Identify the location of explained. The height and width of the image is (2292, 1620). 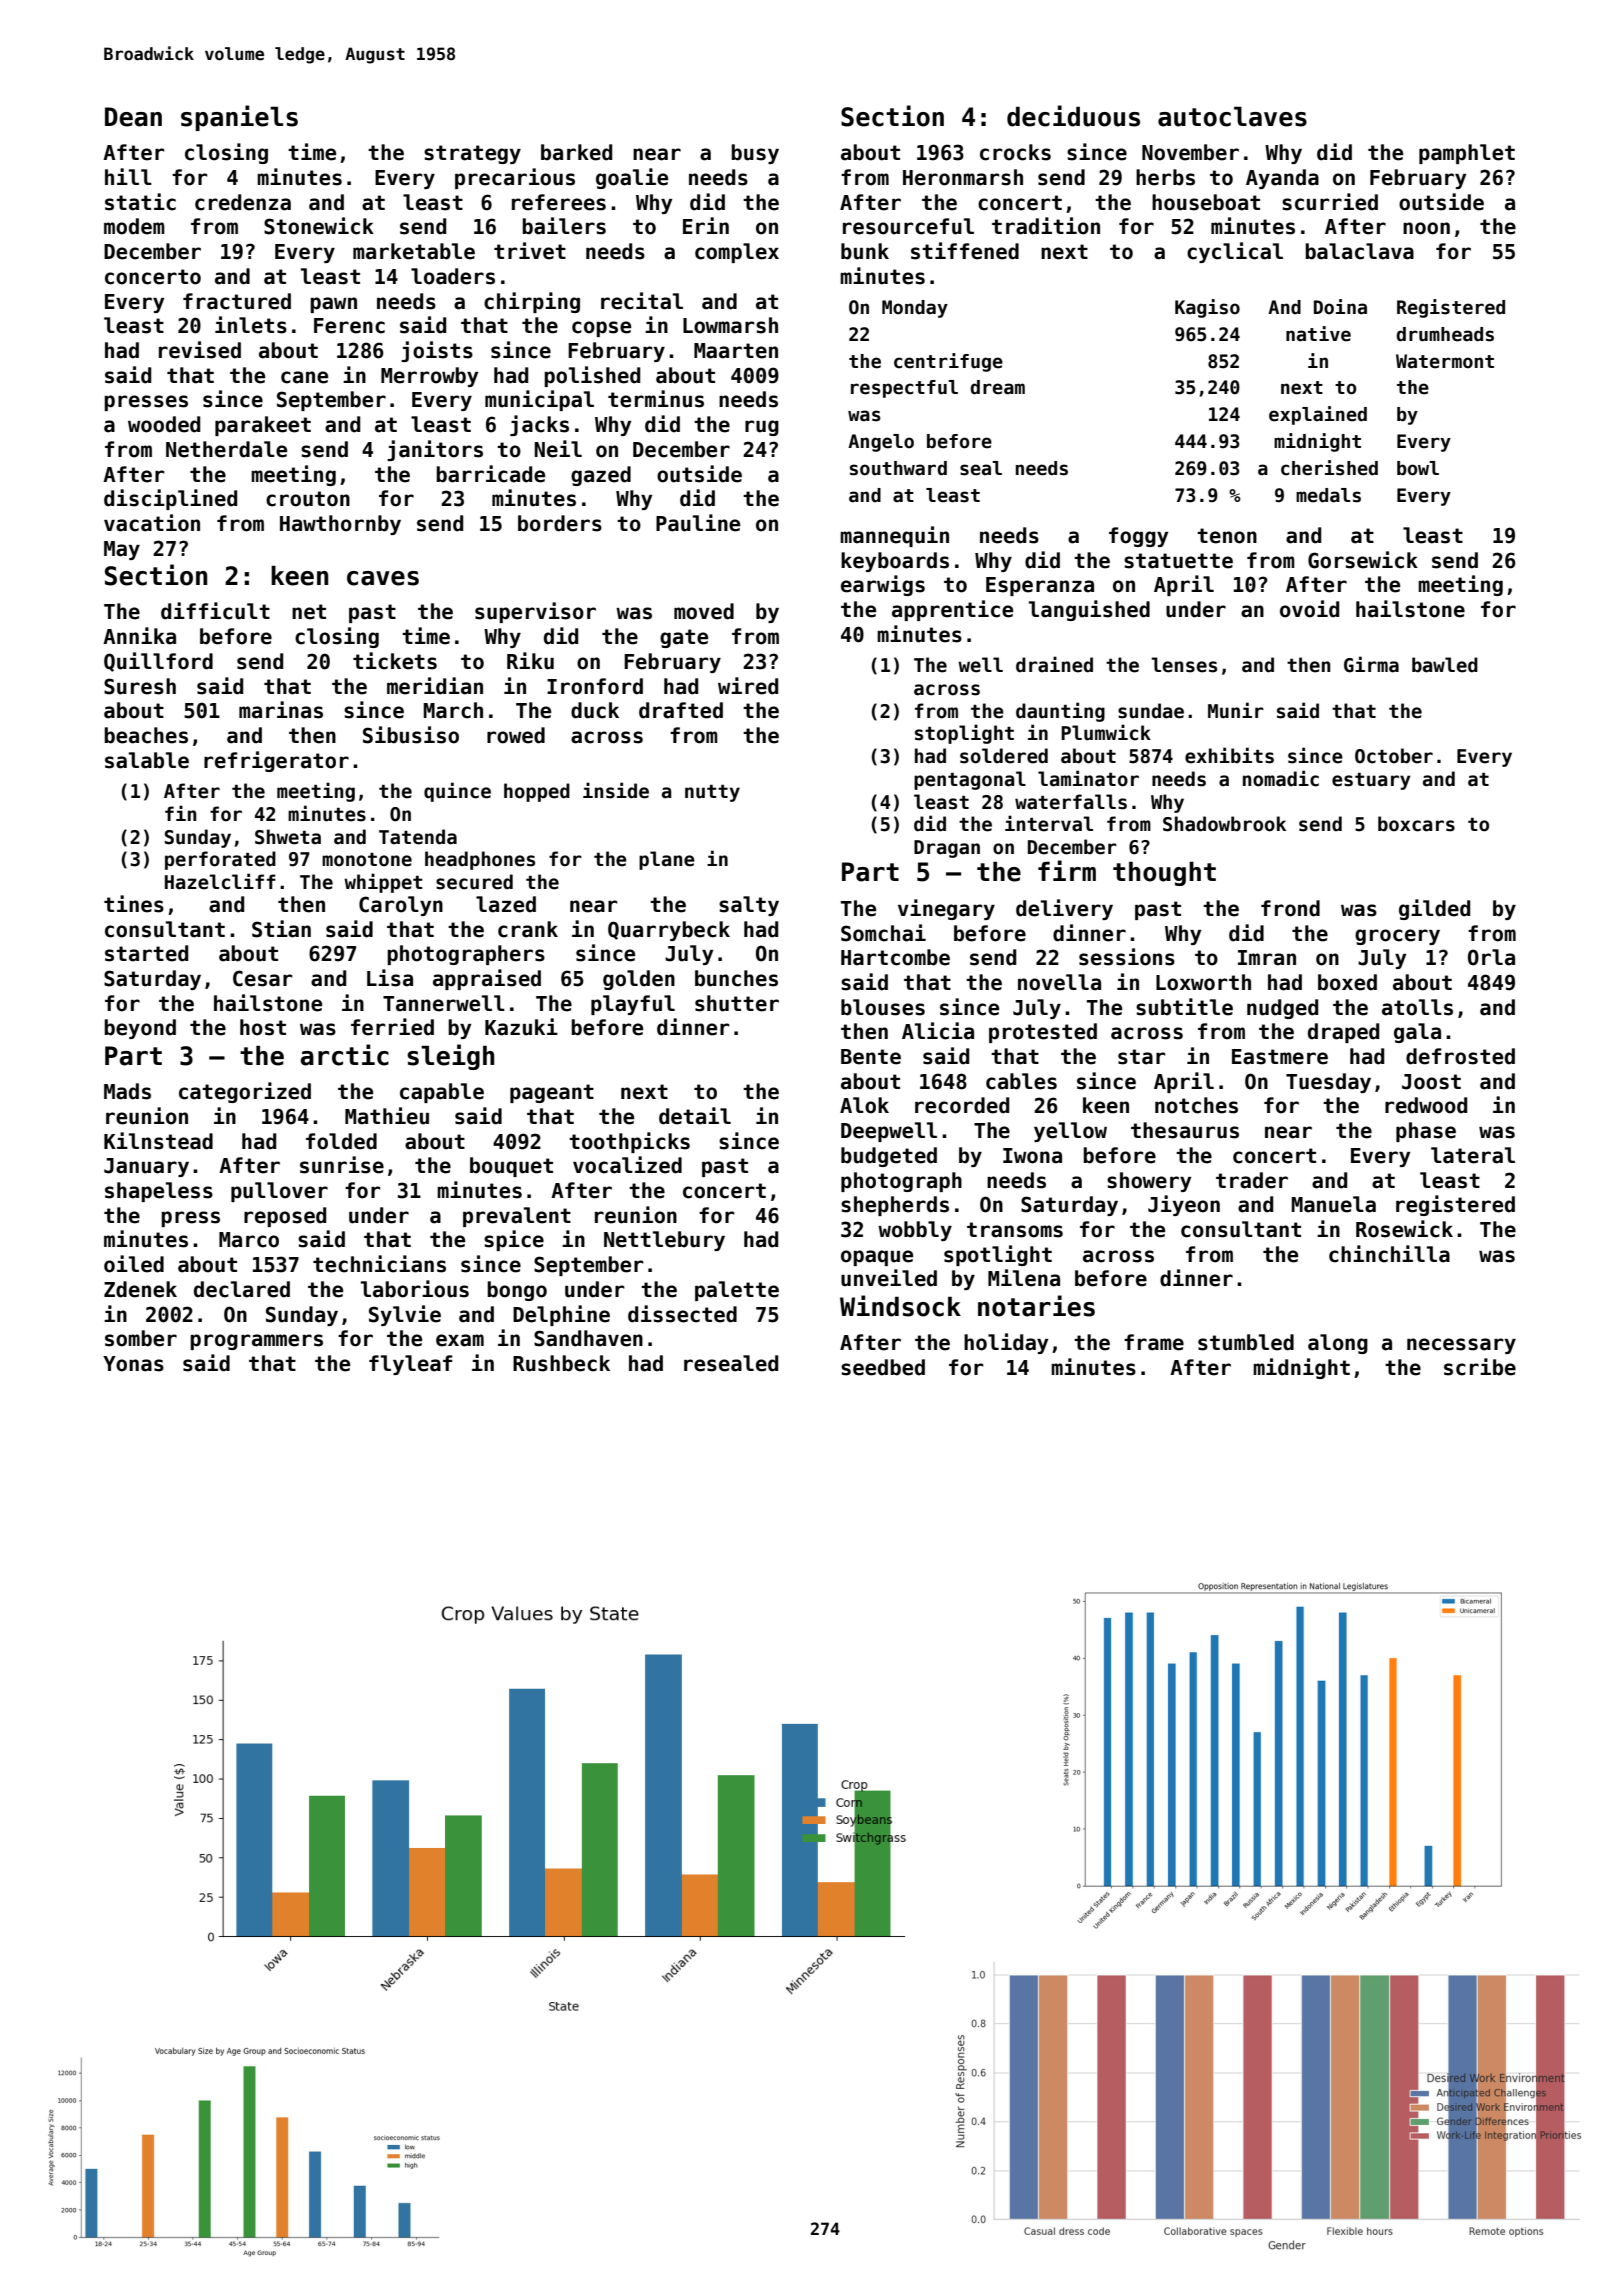
(1318, 415).
